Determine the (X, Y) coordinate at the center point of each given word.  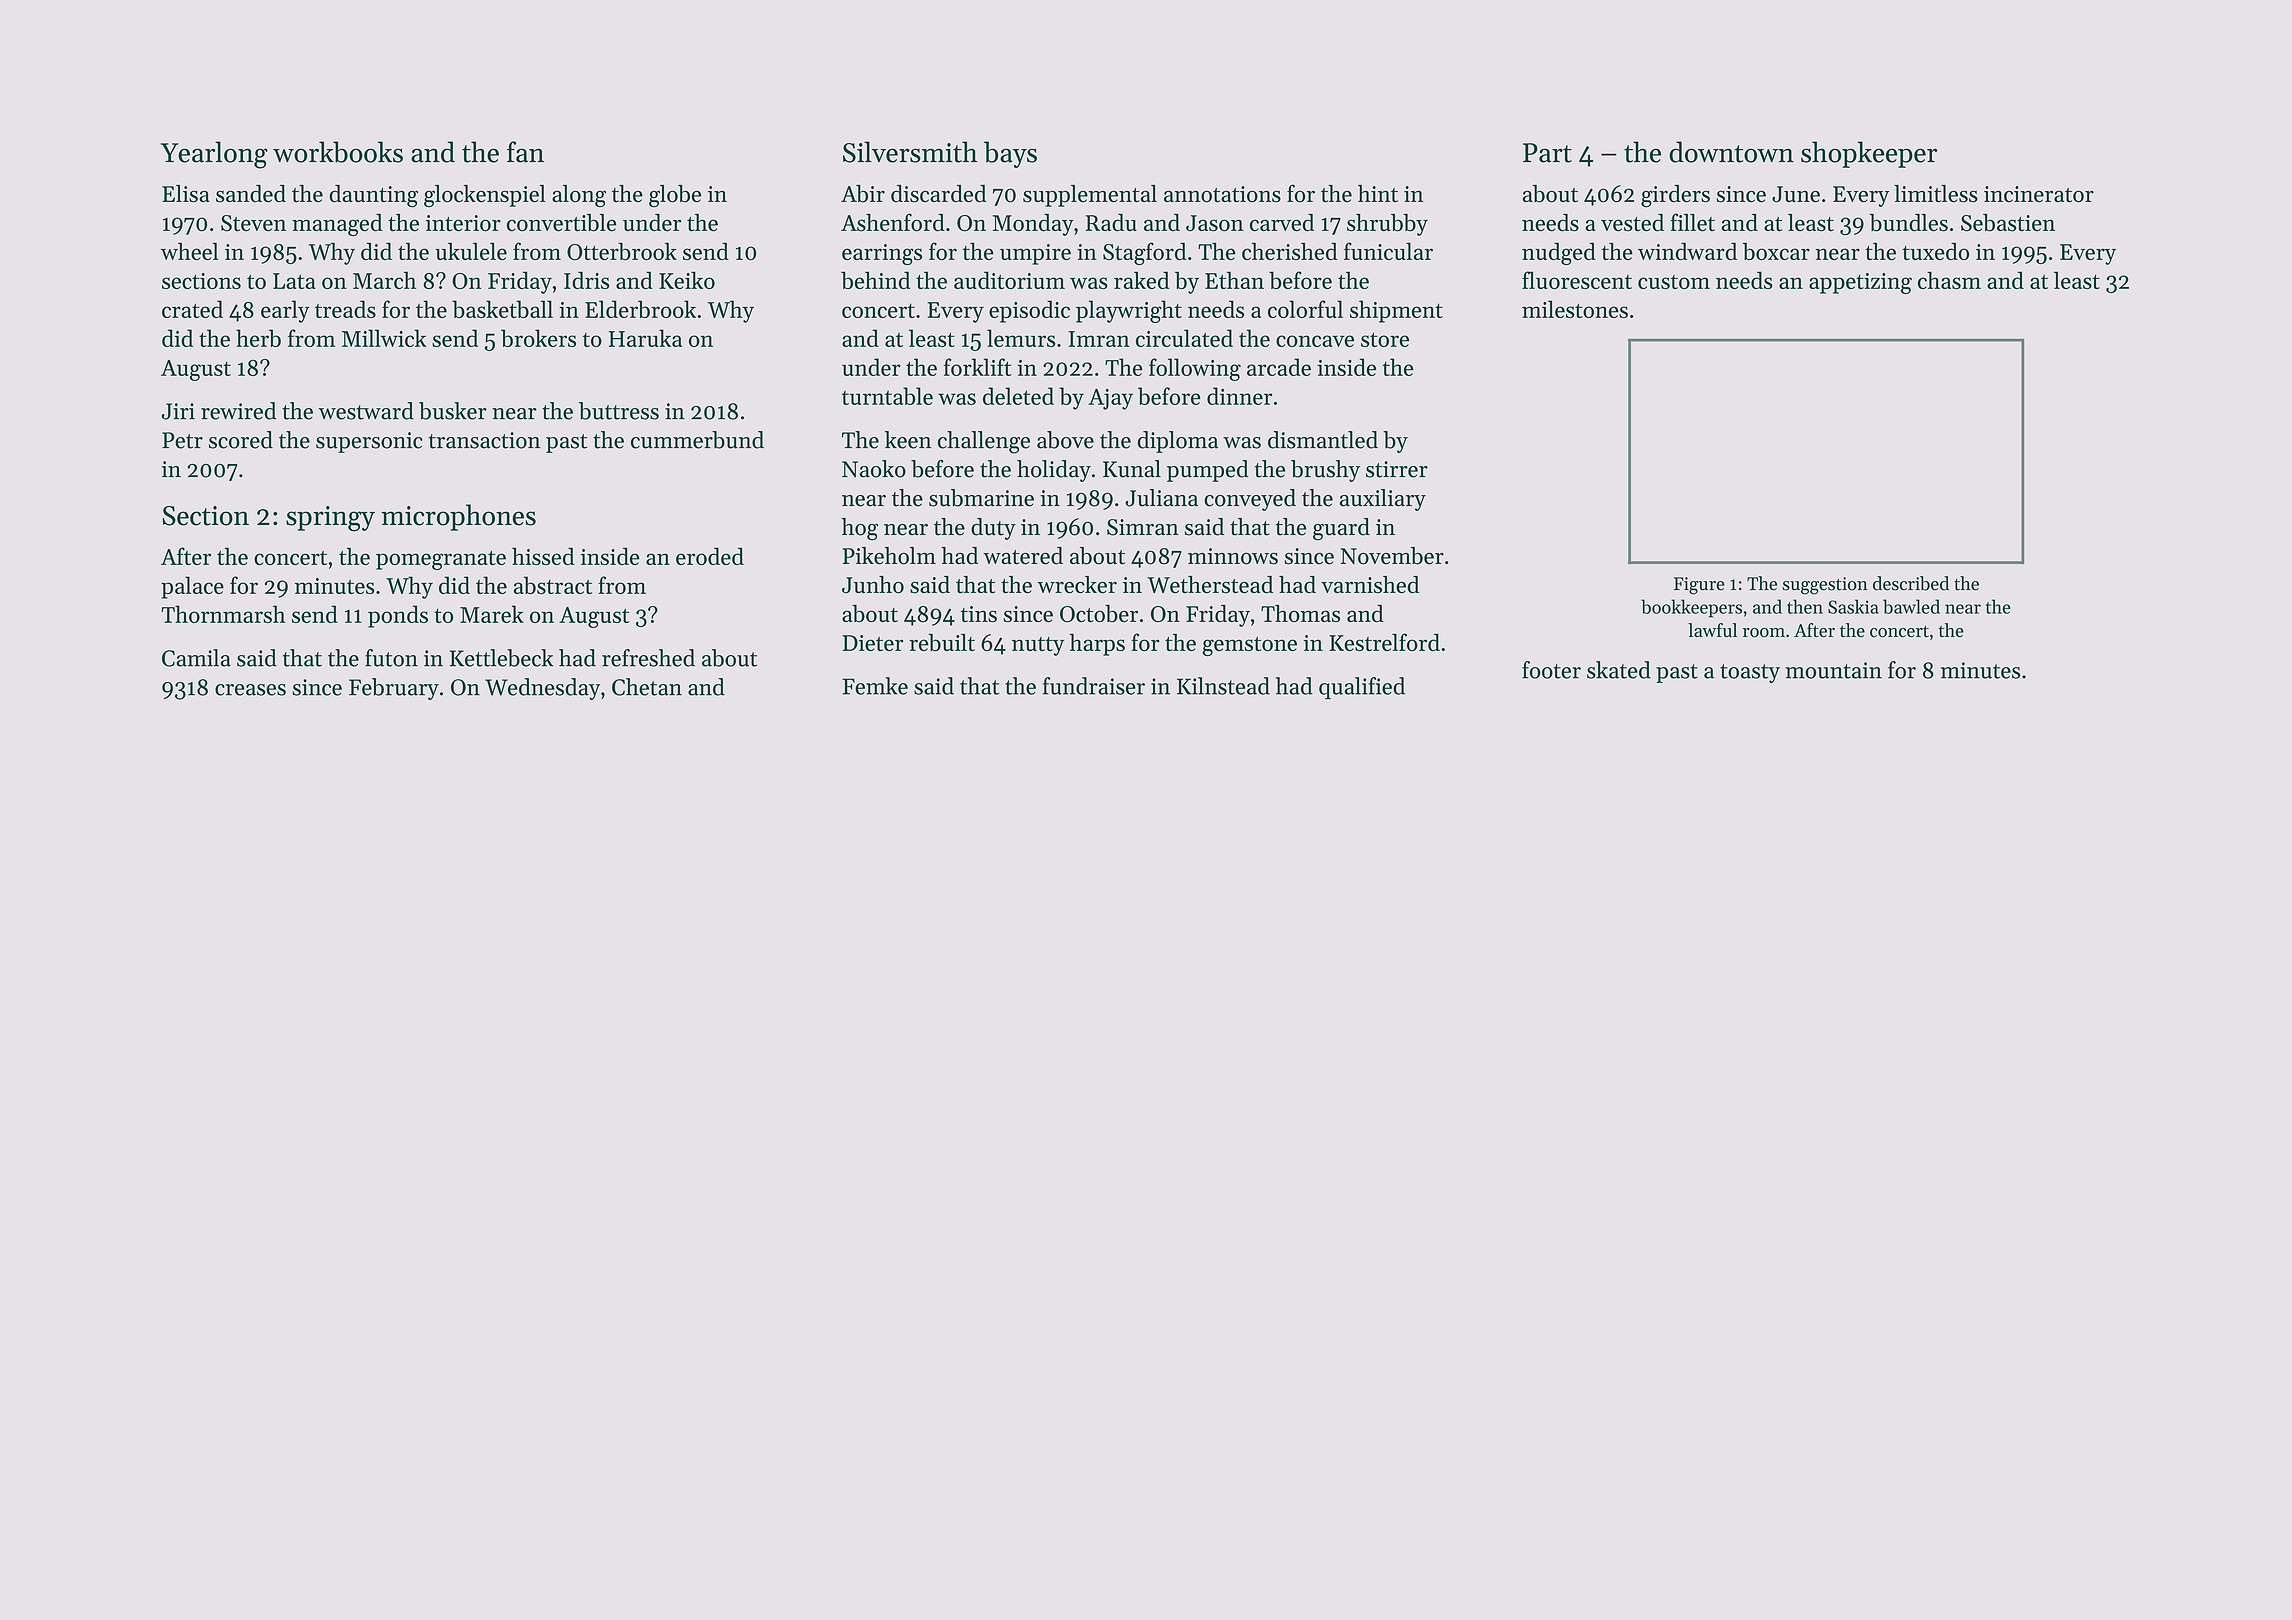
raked (1141, 280)
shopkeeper (1869, 154)
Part (1547, 153)
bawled (1911, 606)
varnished (1370, 585)
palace (192, 587)
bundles (1908, 223)
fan (525, 152)
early (285, 311)
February (394, 689)
